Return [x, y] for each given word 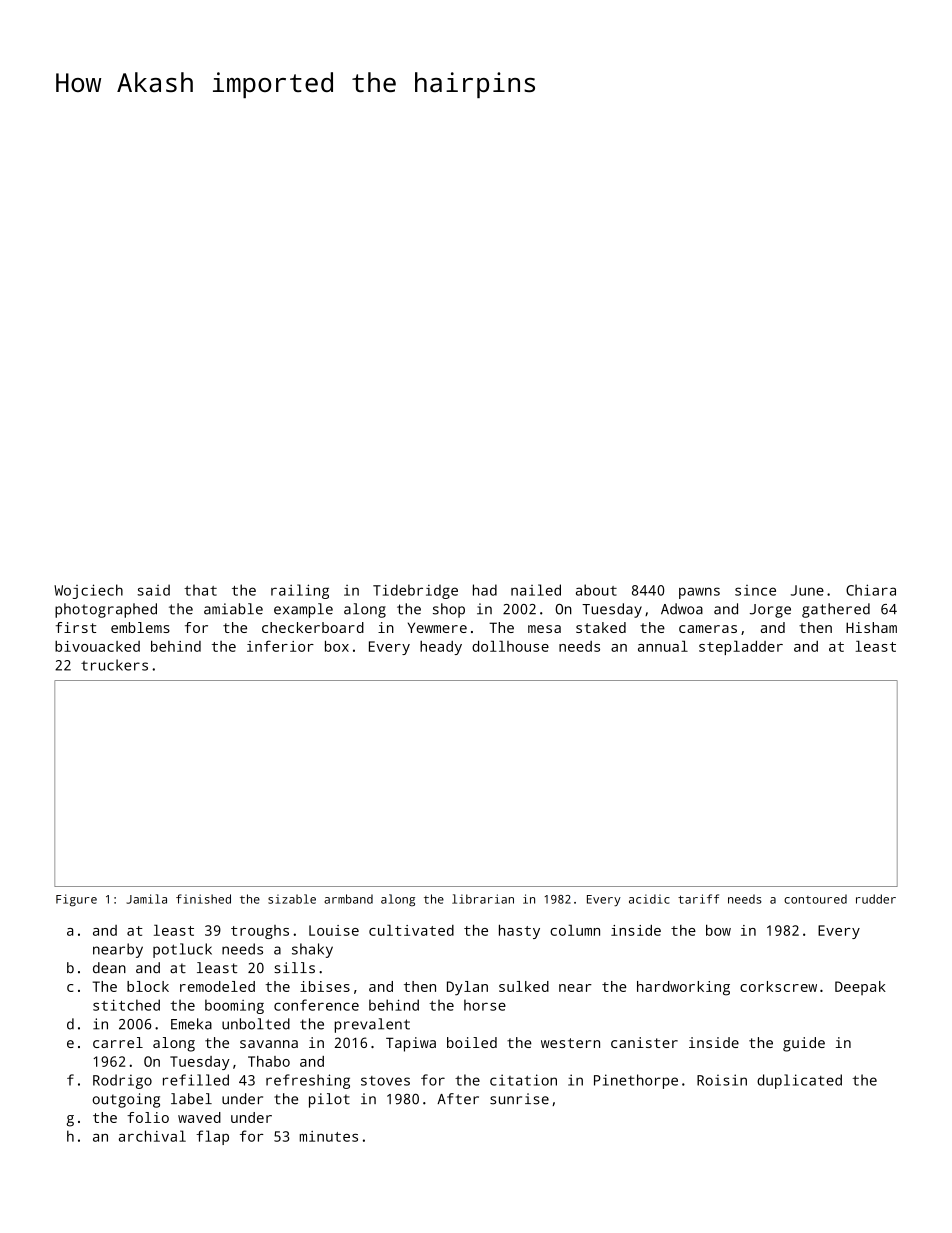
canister [644, 1042]
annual [663, 646]
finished [203, 899]
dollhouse [510, 646]
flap [212, 1137]
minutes [329, 1136]
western [570, 1043]
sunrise [519, 1099]
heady [441, 648]
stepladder [741, 647]
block [148, 986]
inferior [280, 646]
